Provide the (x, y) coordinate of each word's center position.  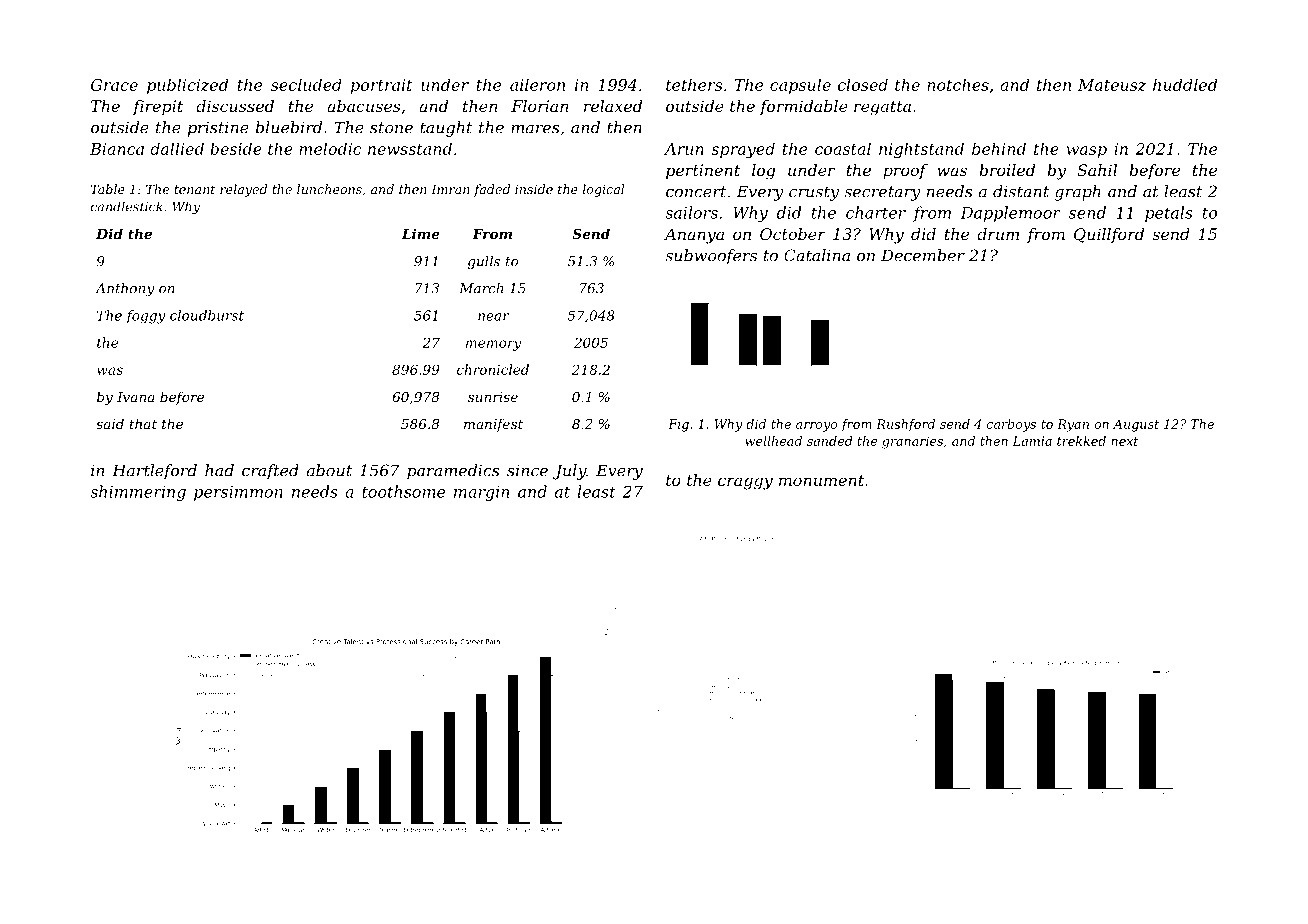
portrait (381, 86)
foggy (145, 317)
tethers (694, 84)
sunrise (493, 397)
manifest (493, 425)
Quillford (1109, 235)
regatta (882, 108)
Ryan (1073, 425)
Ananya (694, 236)
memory (493, 345)
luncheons (329, 189)
